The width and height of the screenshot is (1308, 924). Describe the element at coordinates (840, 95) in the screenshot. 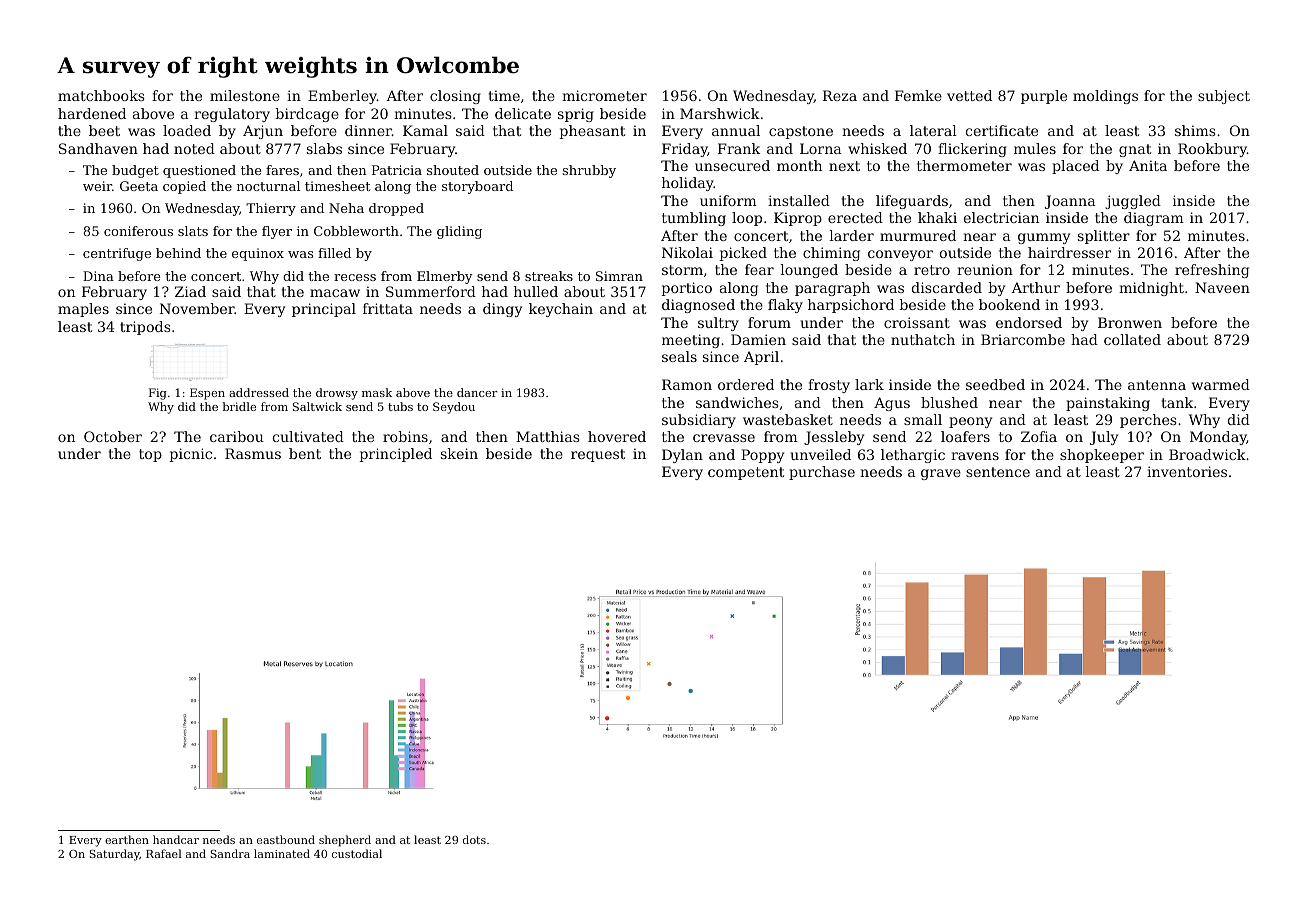

I see `Reza` at that location.
